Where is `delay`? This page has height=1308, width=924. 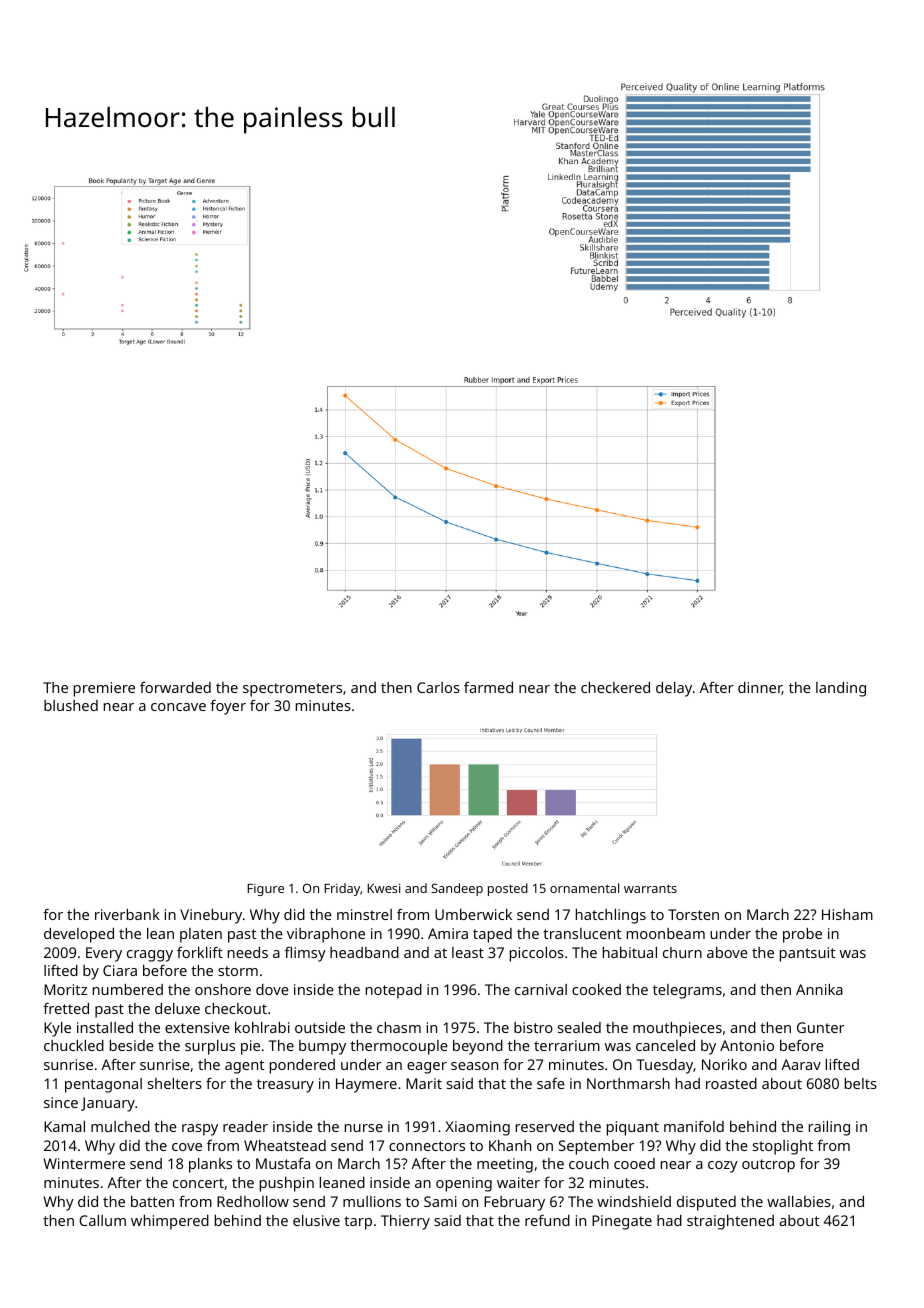
delay is located at coordinates (674, 689).
